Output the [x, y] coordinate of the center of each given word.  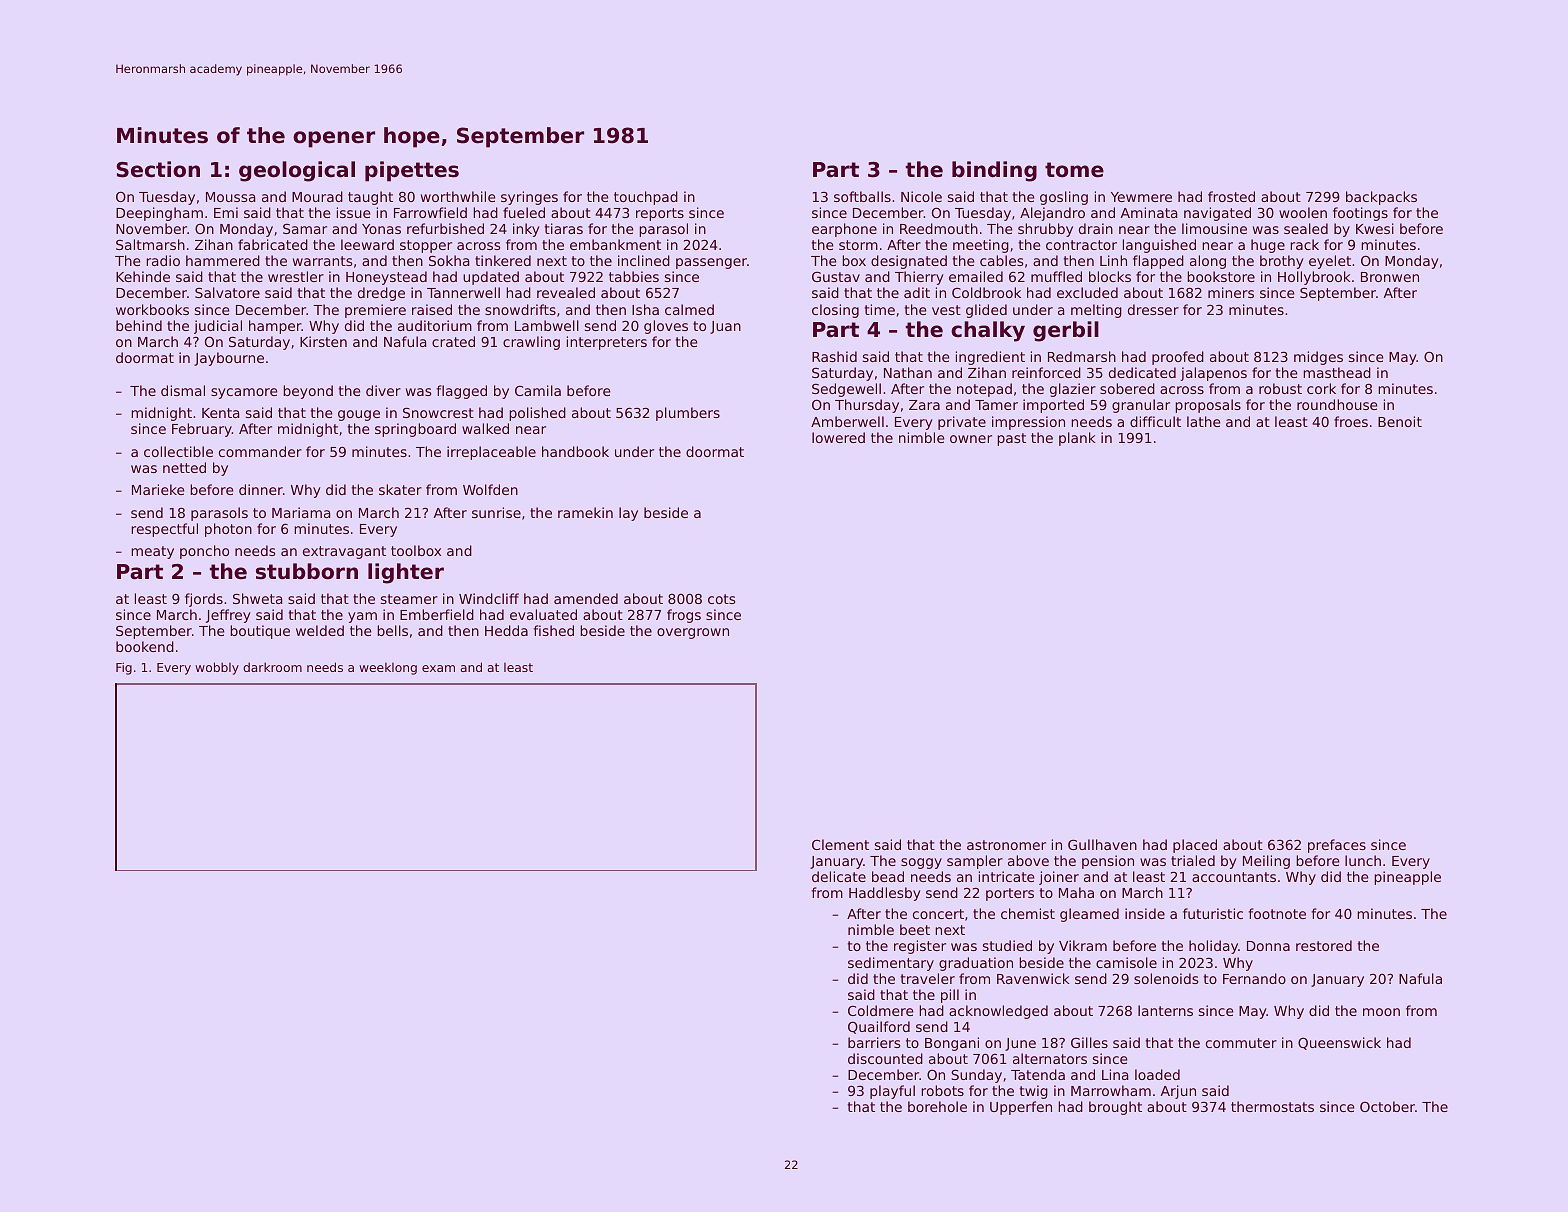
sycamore [244, 393]
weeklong [388, 669]
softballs [862, 196]
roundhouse [1337, 404]
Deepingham [159, 214]
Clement [840, 844]
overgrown [693, 633]
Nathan [908, 372]
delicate [839, 876]
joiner [1059, 878]
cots [721, 599]
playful [892, 1092]
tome [1074, 170]
